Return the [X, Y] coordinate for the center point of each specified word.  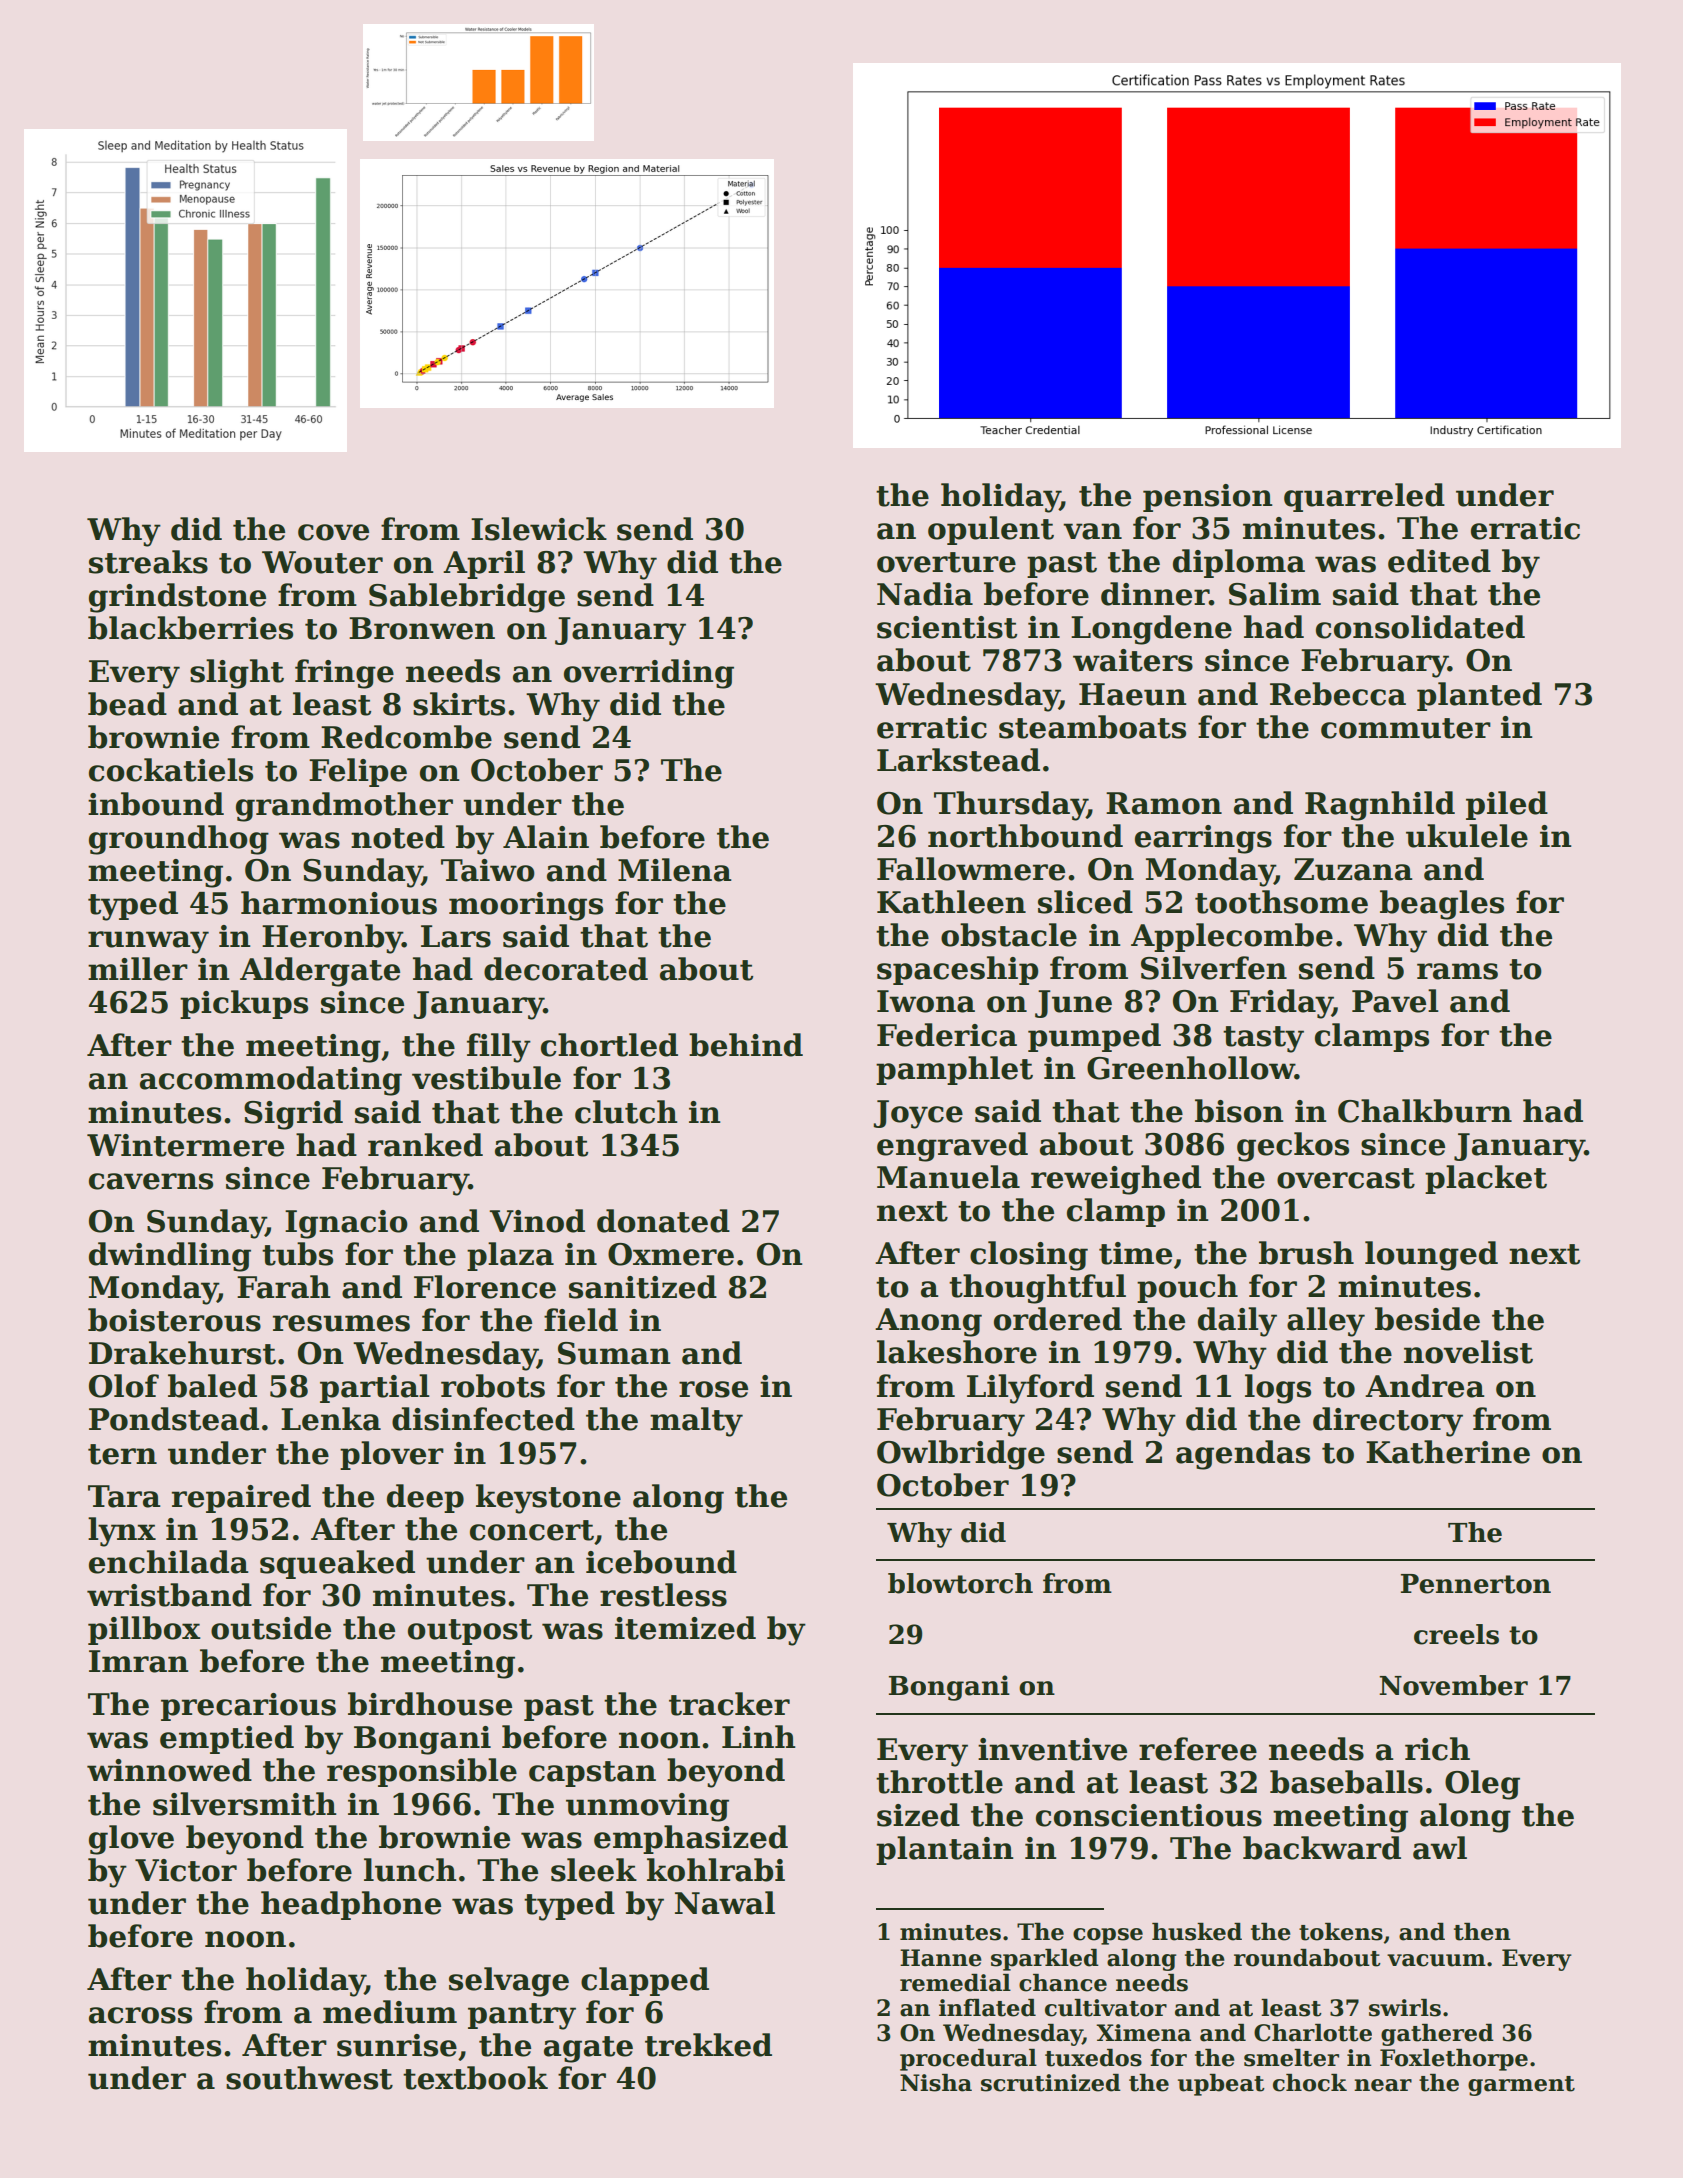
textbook [475, 2078]
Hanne [941, 1958]
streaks [148, 562]
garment [1521, 2086]
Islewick [539, 529]
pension [1208, 498]
